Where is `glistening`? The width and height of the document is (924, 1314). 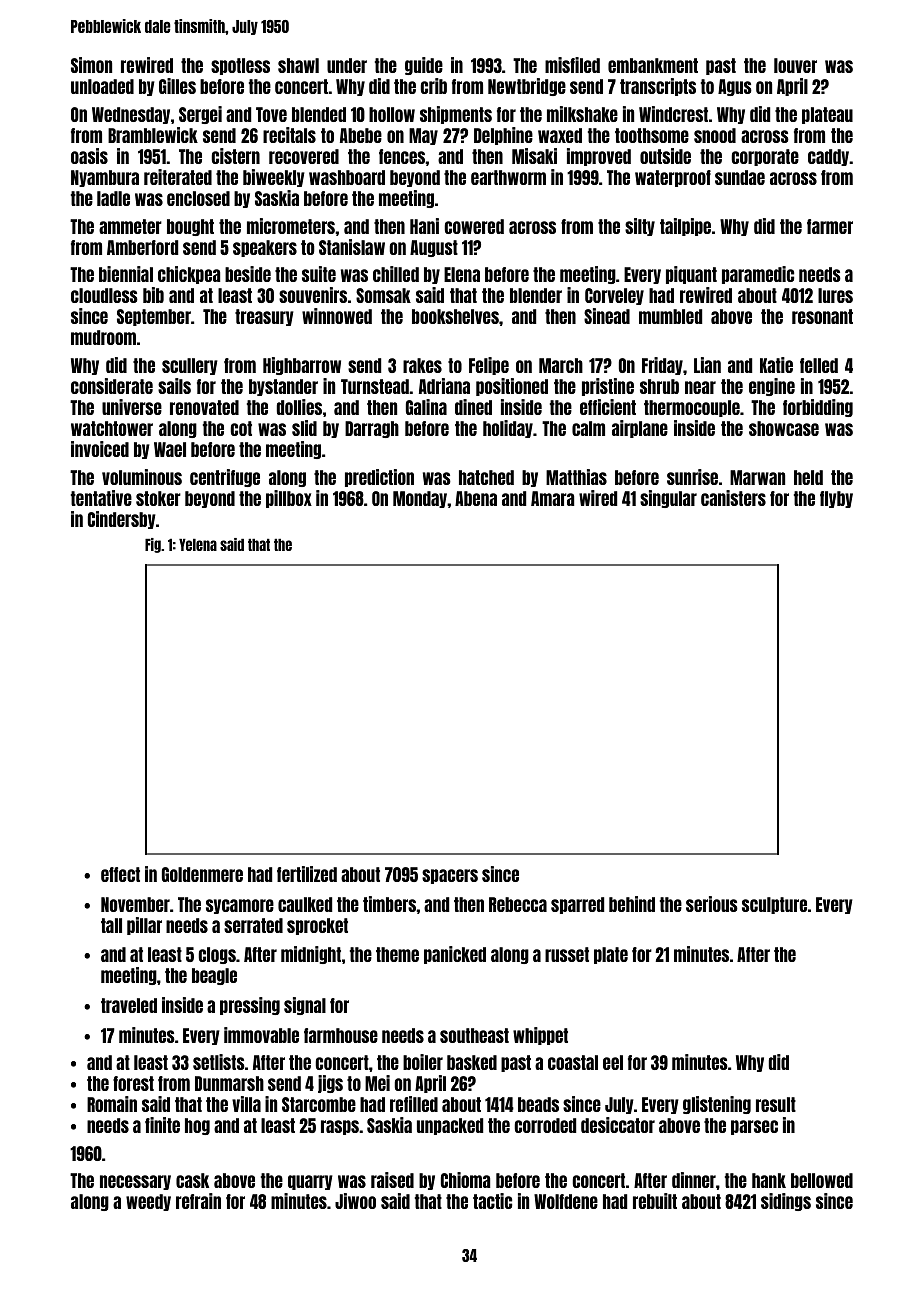
glistening is located at coordinates (717, 1105).
